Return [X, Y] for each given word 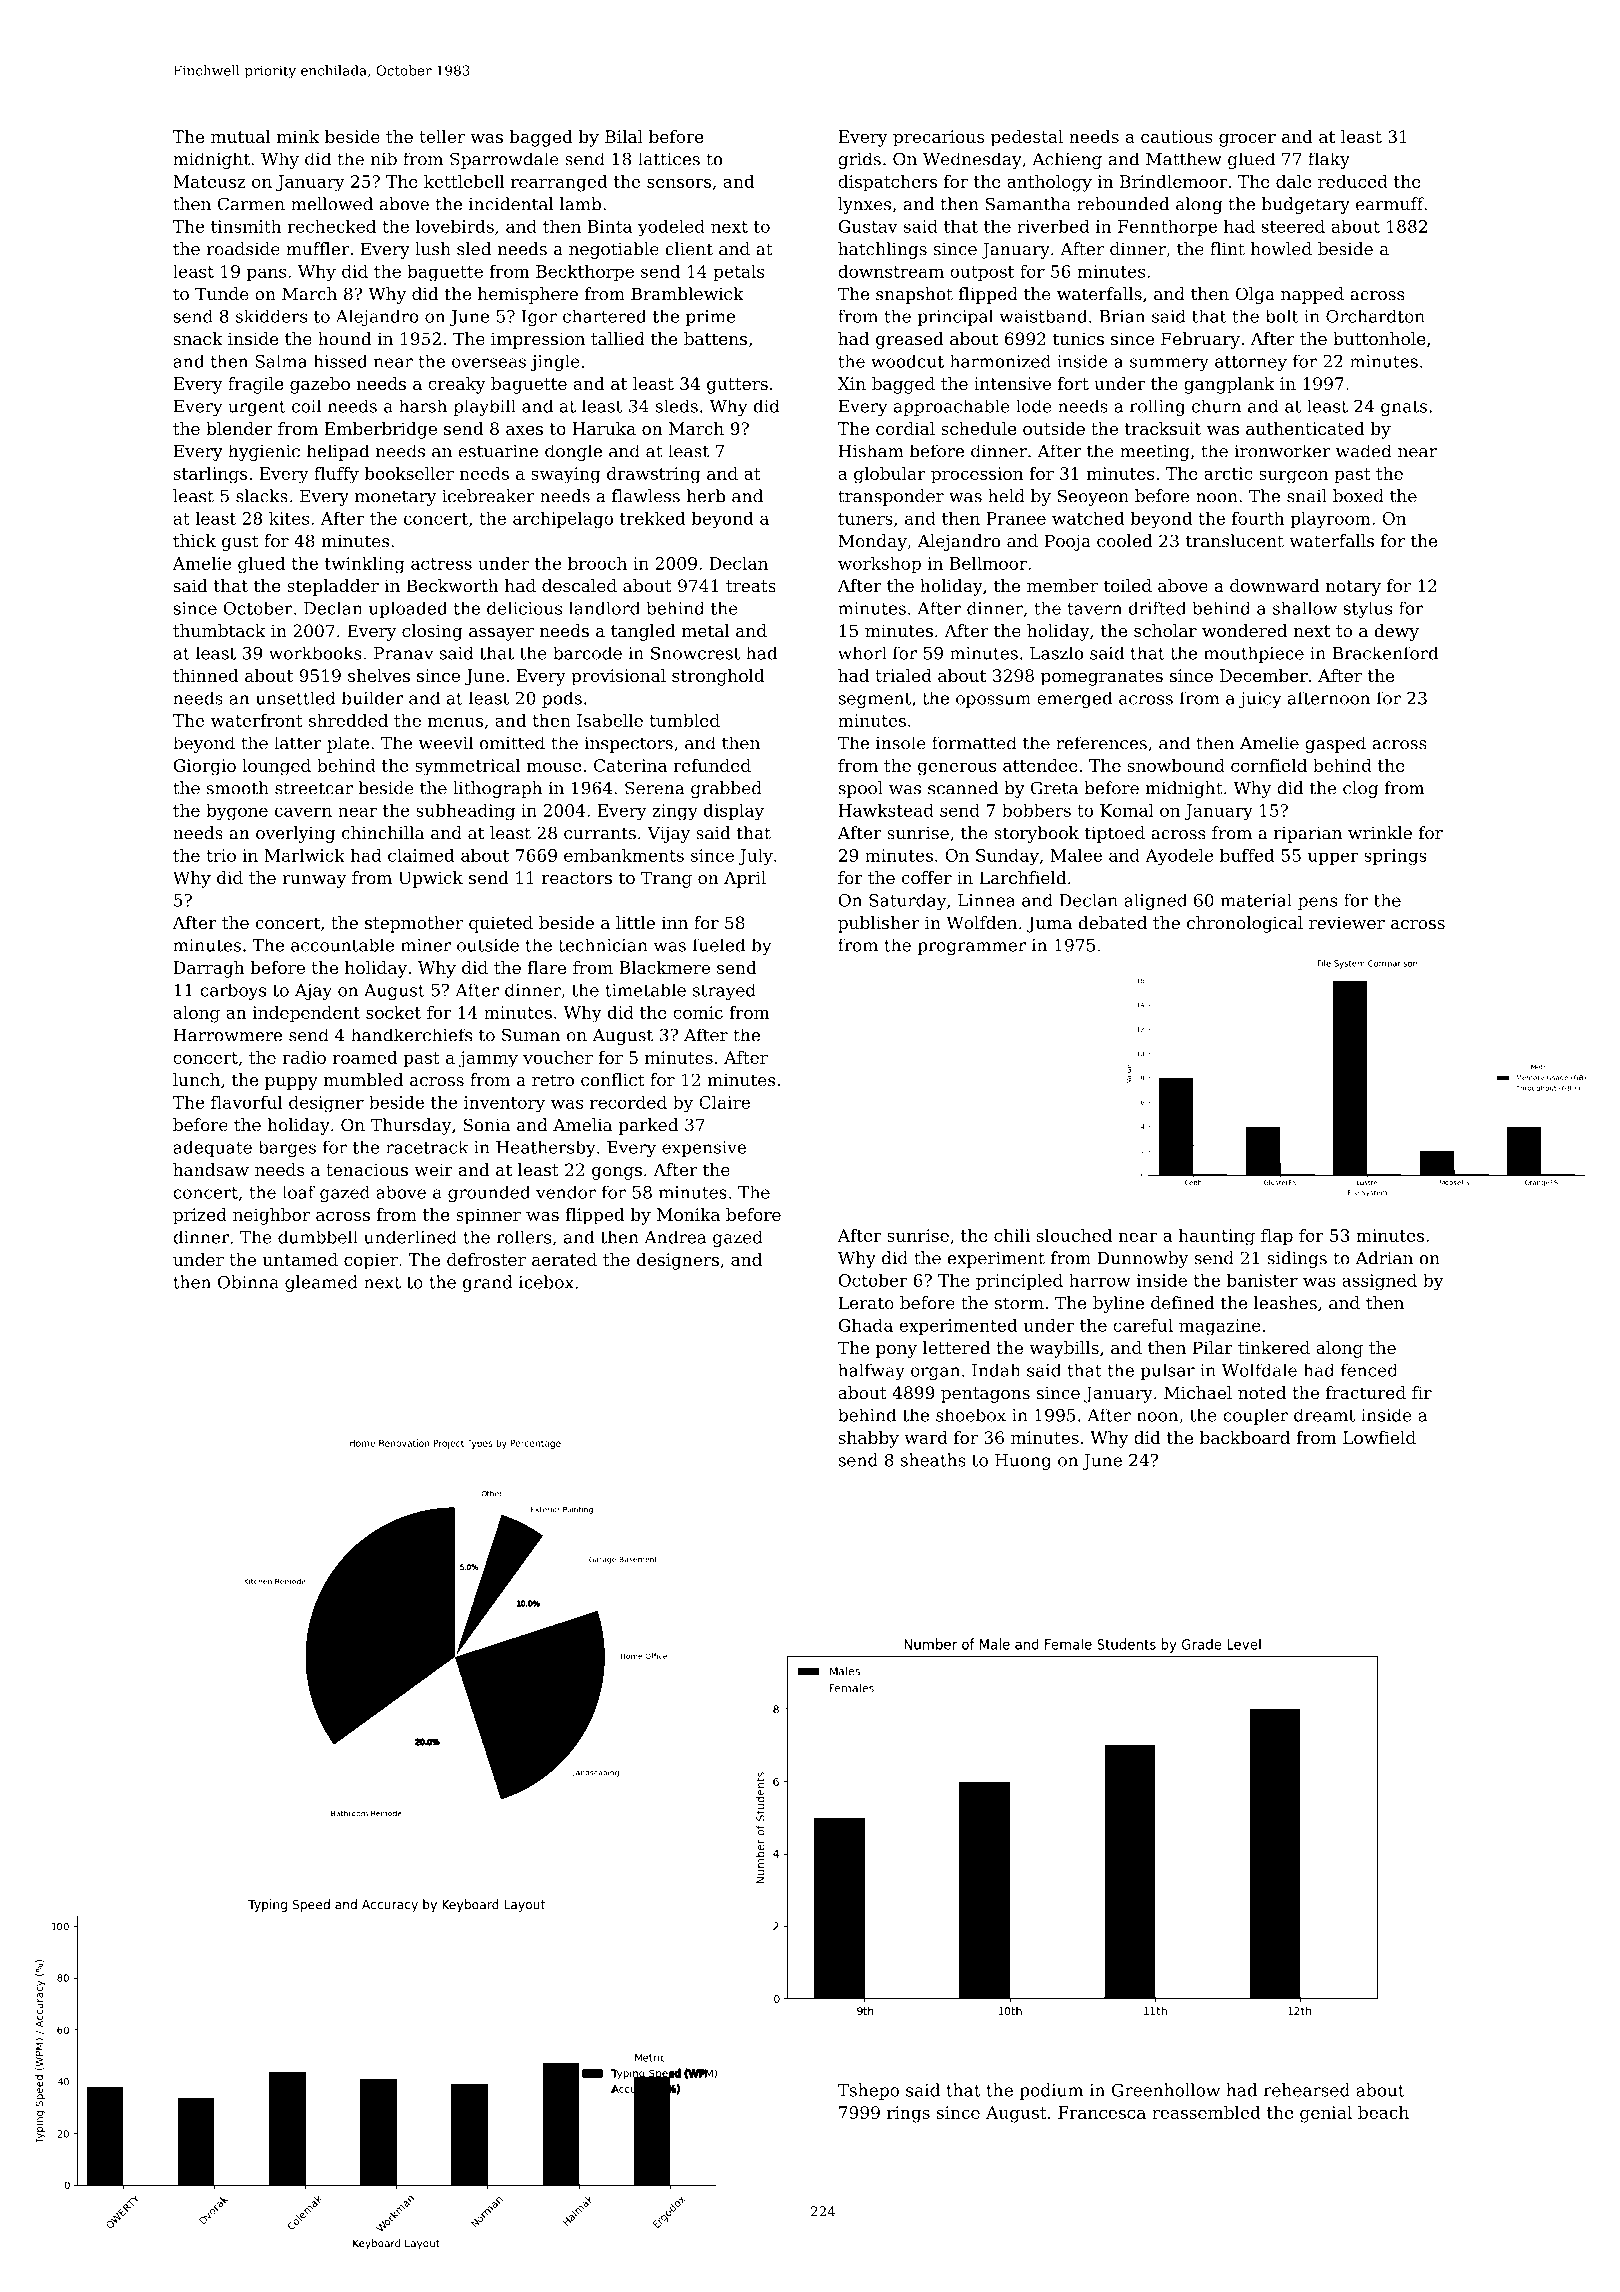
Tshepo [868, 2091]
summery [1169, 365]
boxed [1358, 496]
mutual [241, 136]
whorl [862, 653]
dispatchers [887, 183]
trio [221, 855]
